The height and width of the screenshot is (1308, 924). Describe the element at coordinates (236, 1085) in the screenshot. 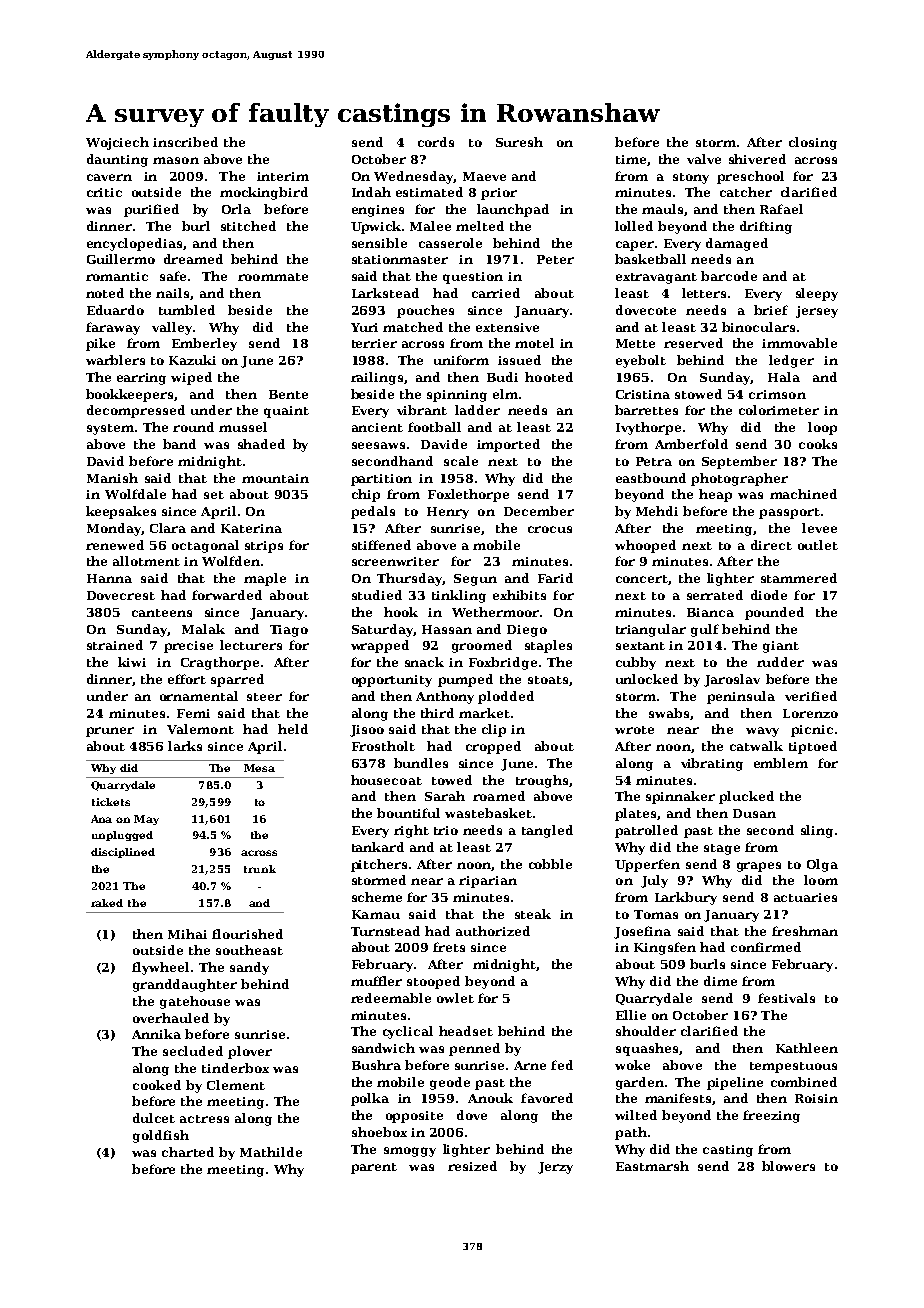

I see `Clement` at that location.
